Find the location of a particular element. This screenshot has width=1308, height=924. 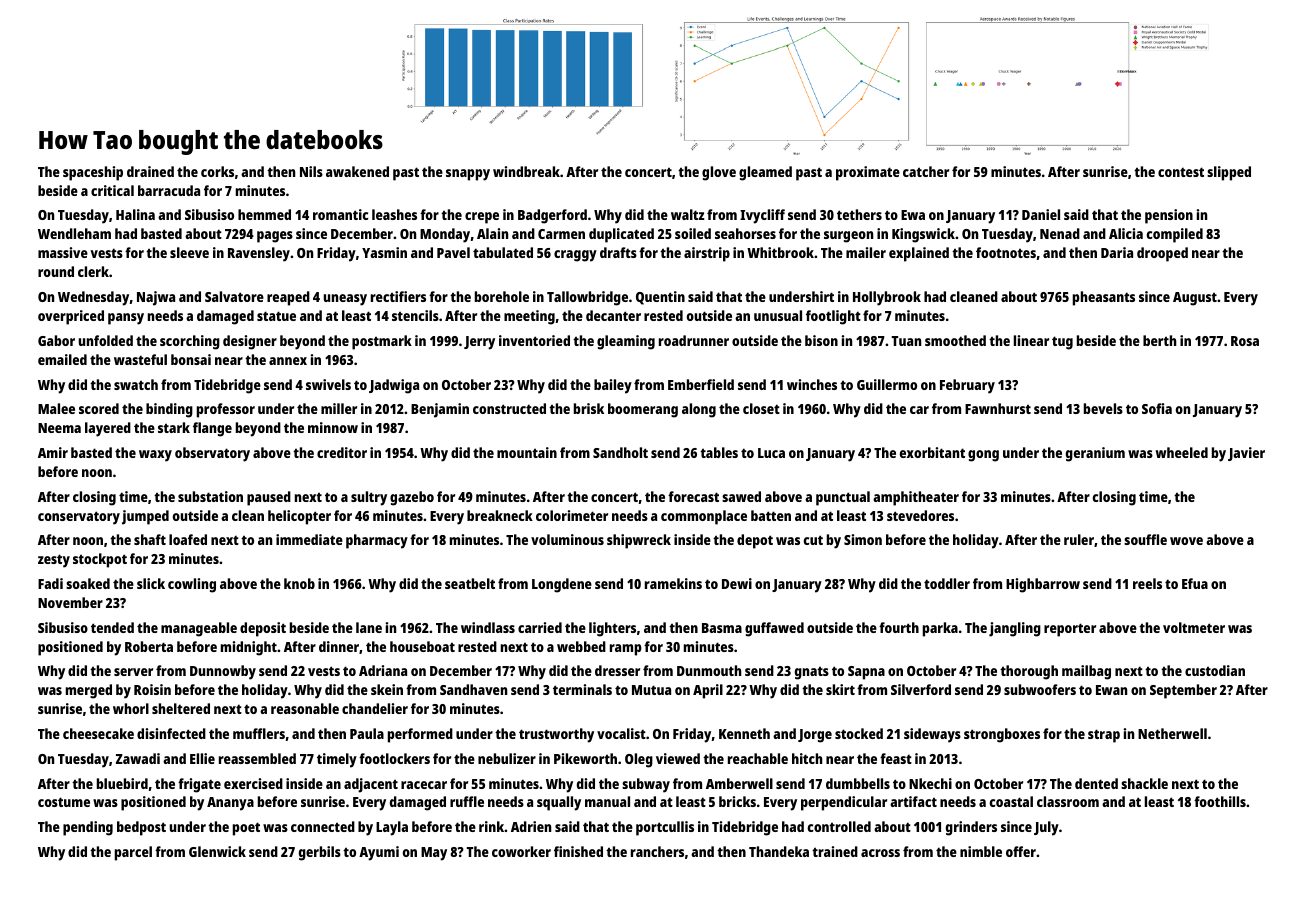

hemmed is located at coordinates (264, 214).
